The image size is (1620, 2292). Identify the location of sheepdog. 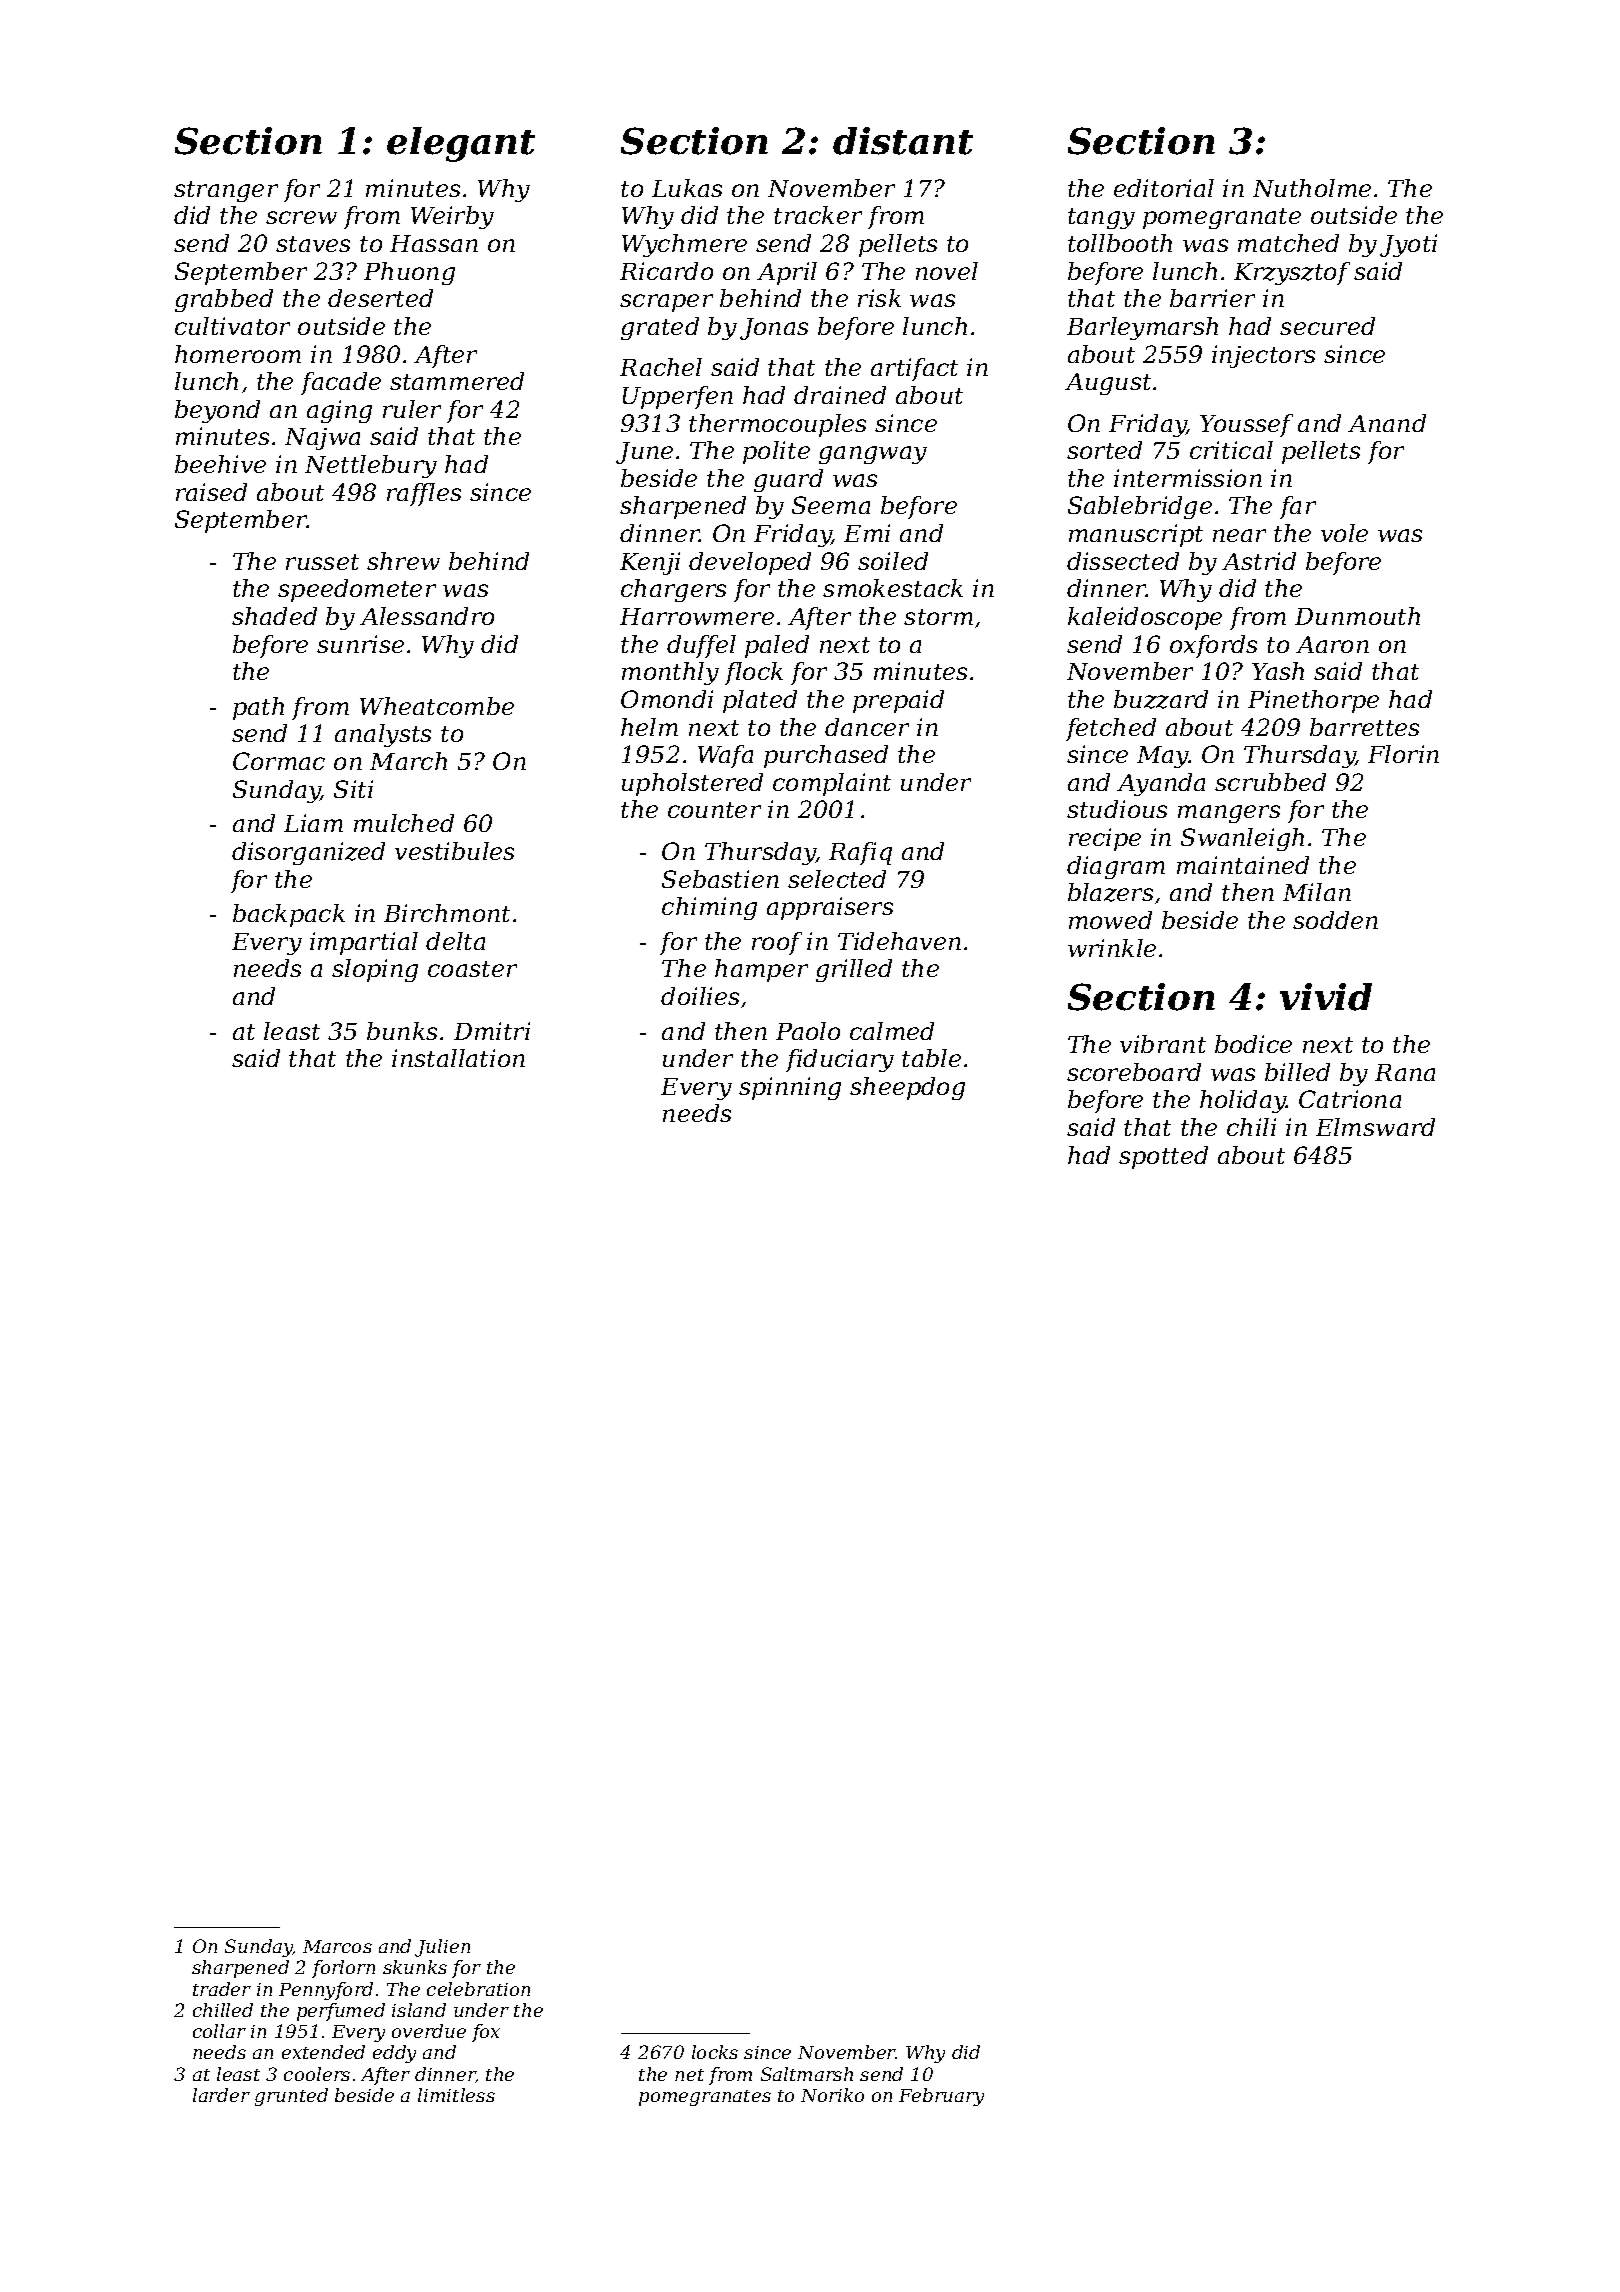
(907, 1088).
